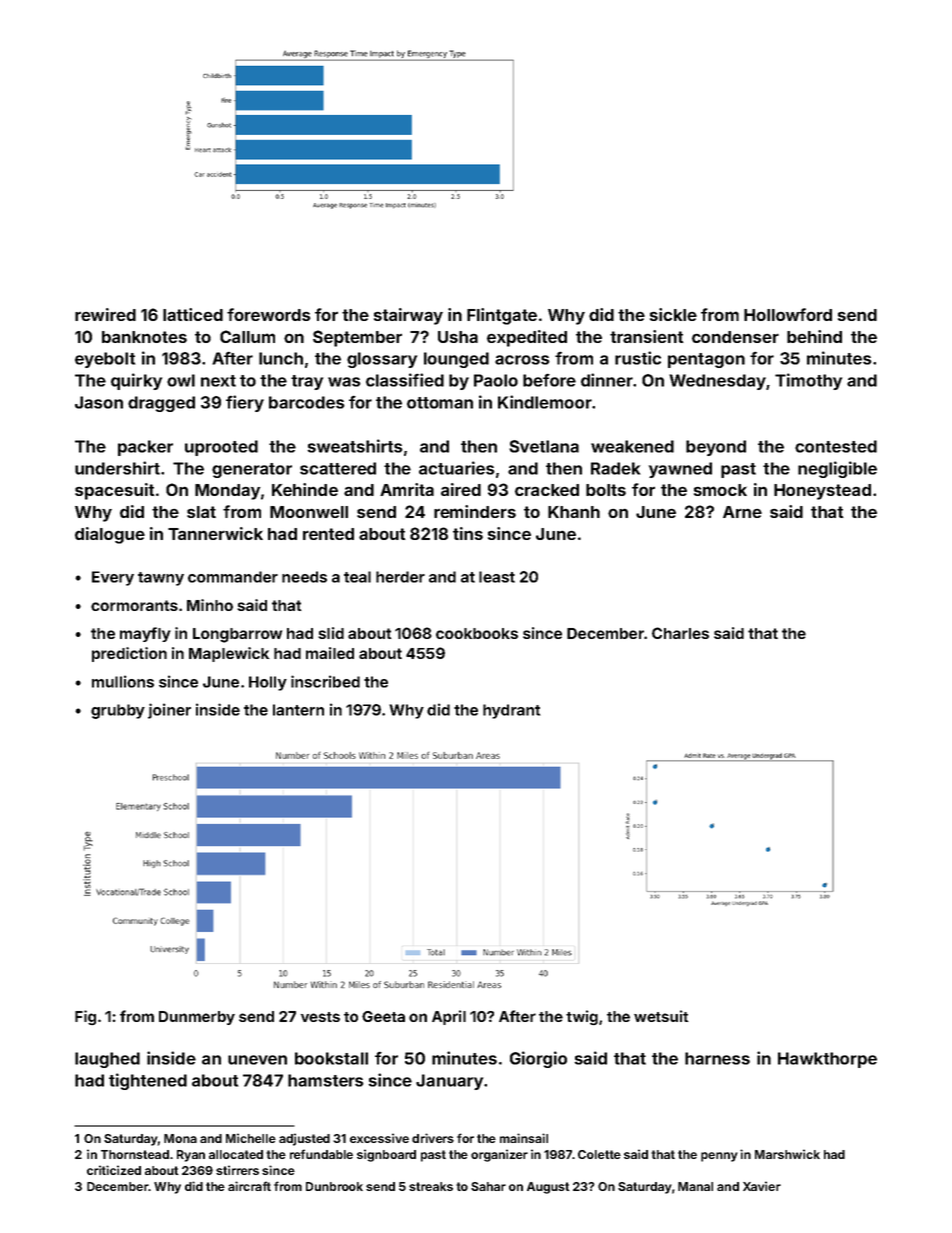  I want to click on Hollowford, so click(788, 314).
